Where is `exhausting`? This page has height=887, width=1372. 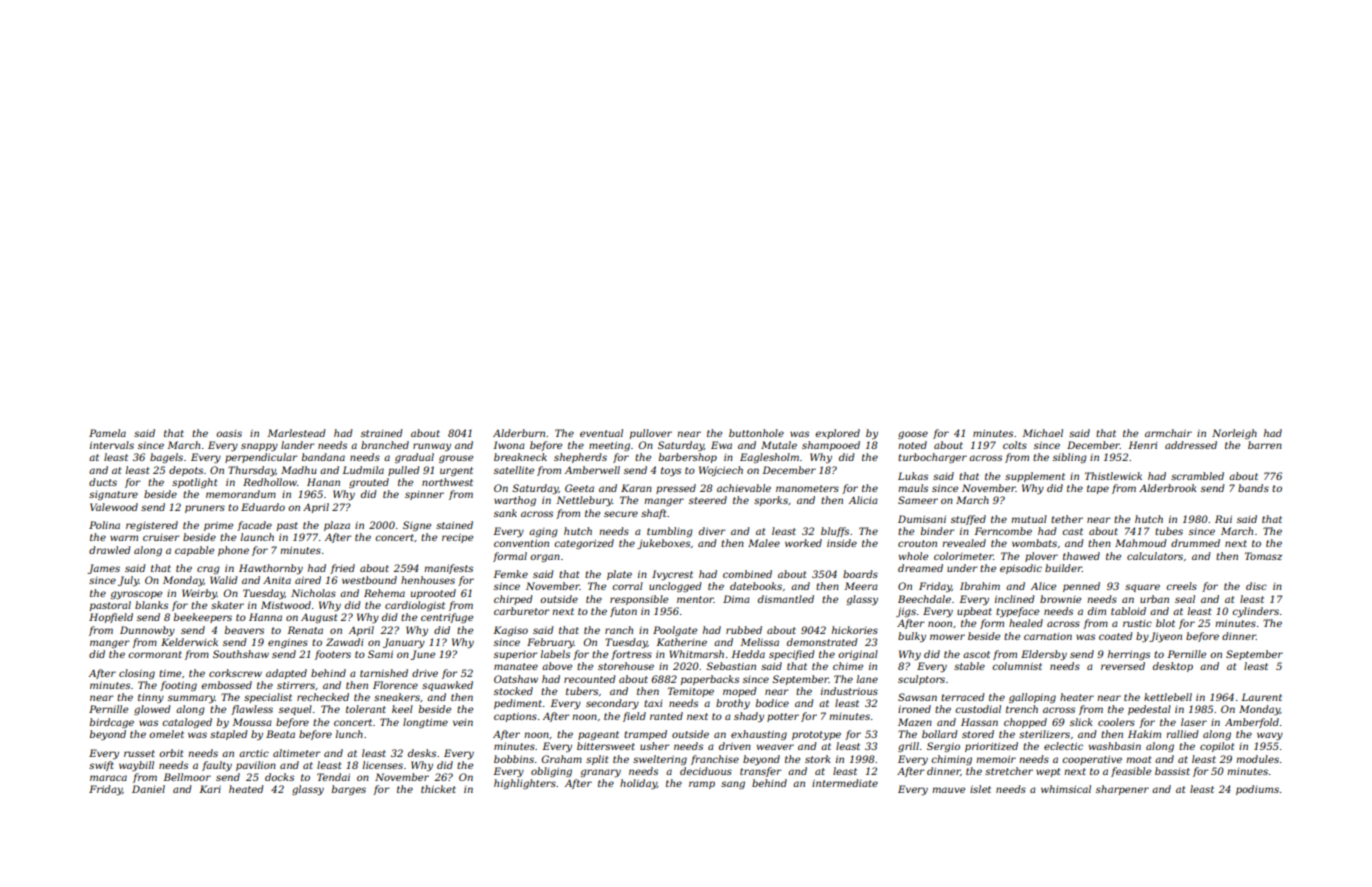
exhausting is located at coordinates (759, 735).
